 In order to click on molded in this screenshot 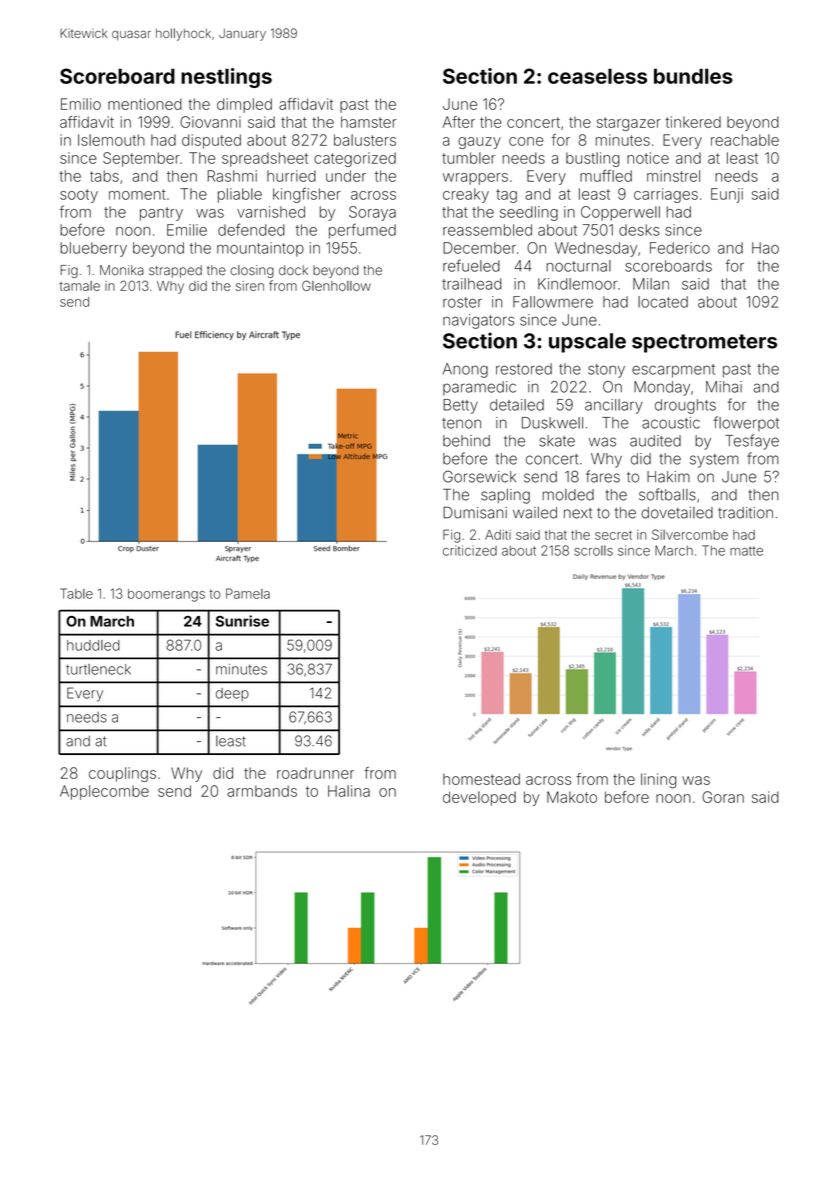, I will do `click(568, 495)`.
